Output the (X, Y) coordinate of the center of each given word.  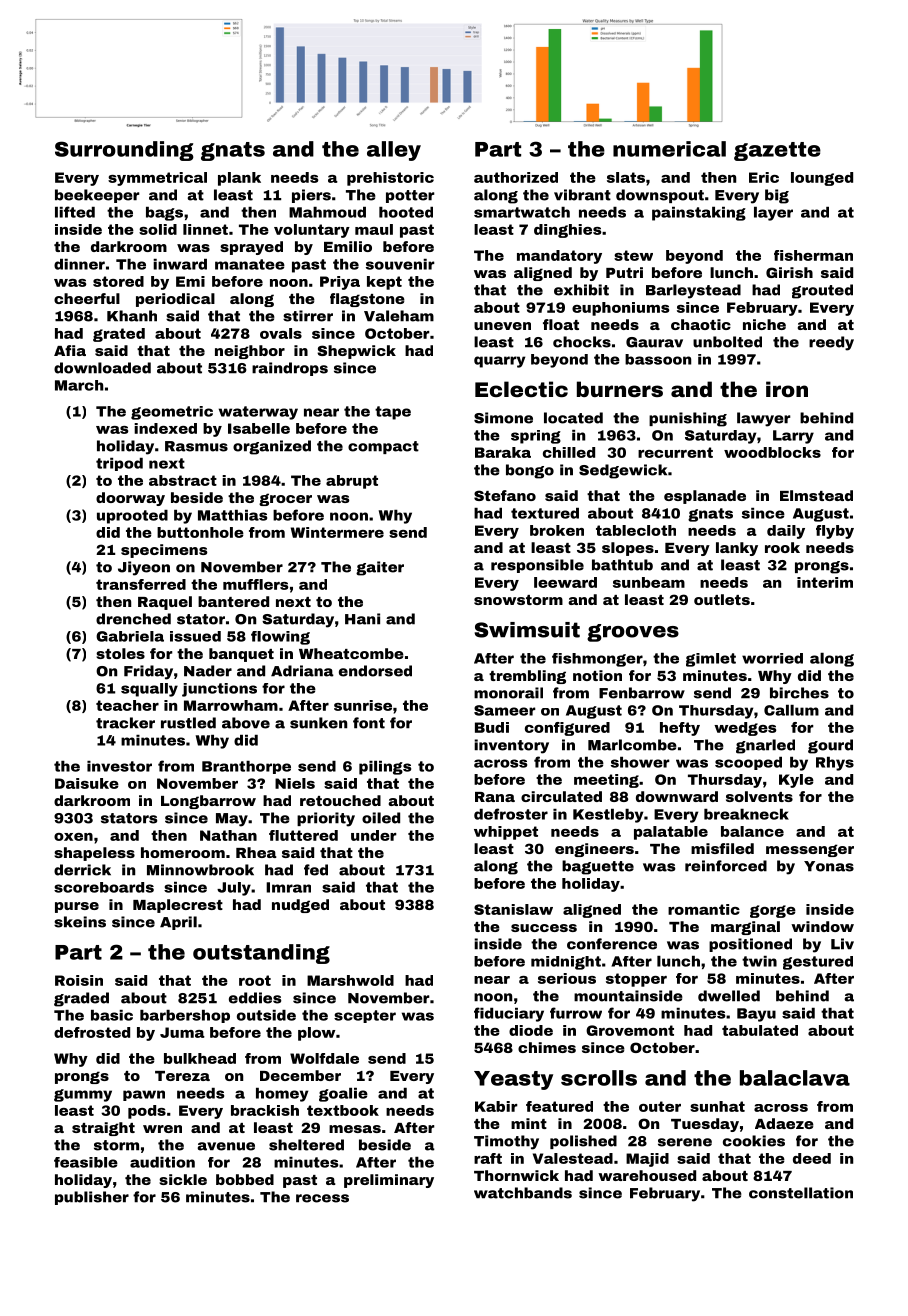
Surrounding (124, 151)
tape (393, 413)
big (777, 196)
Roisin (79, 980)
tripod (119, 464)
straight (103, 1129)
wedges (745, 729)
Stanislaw (513, 909)
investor (119, 766)
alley (394, 151)
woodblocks (772, 452)
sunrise (363, 705)
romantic (704, 909)
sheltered (306, 1145)
